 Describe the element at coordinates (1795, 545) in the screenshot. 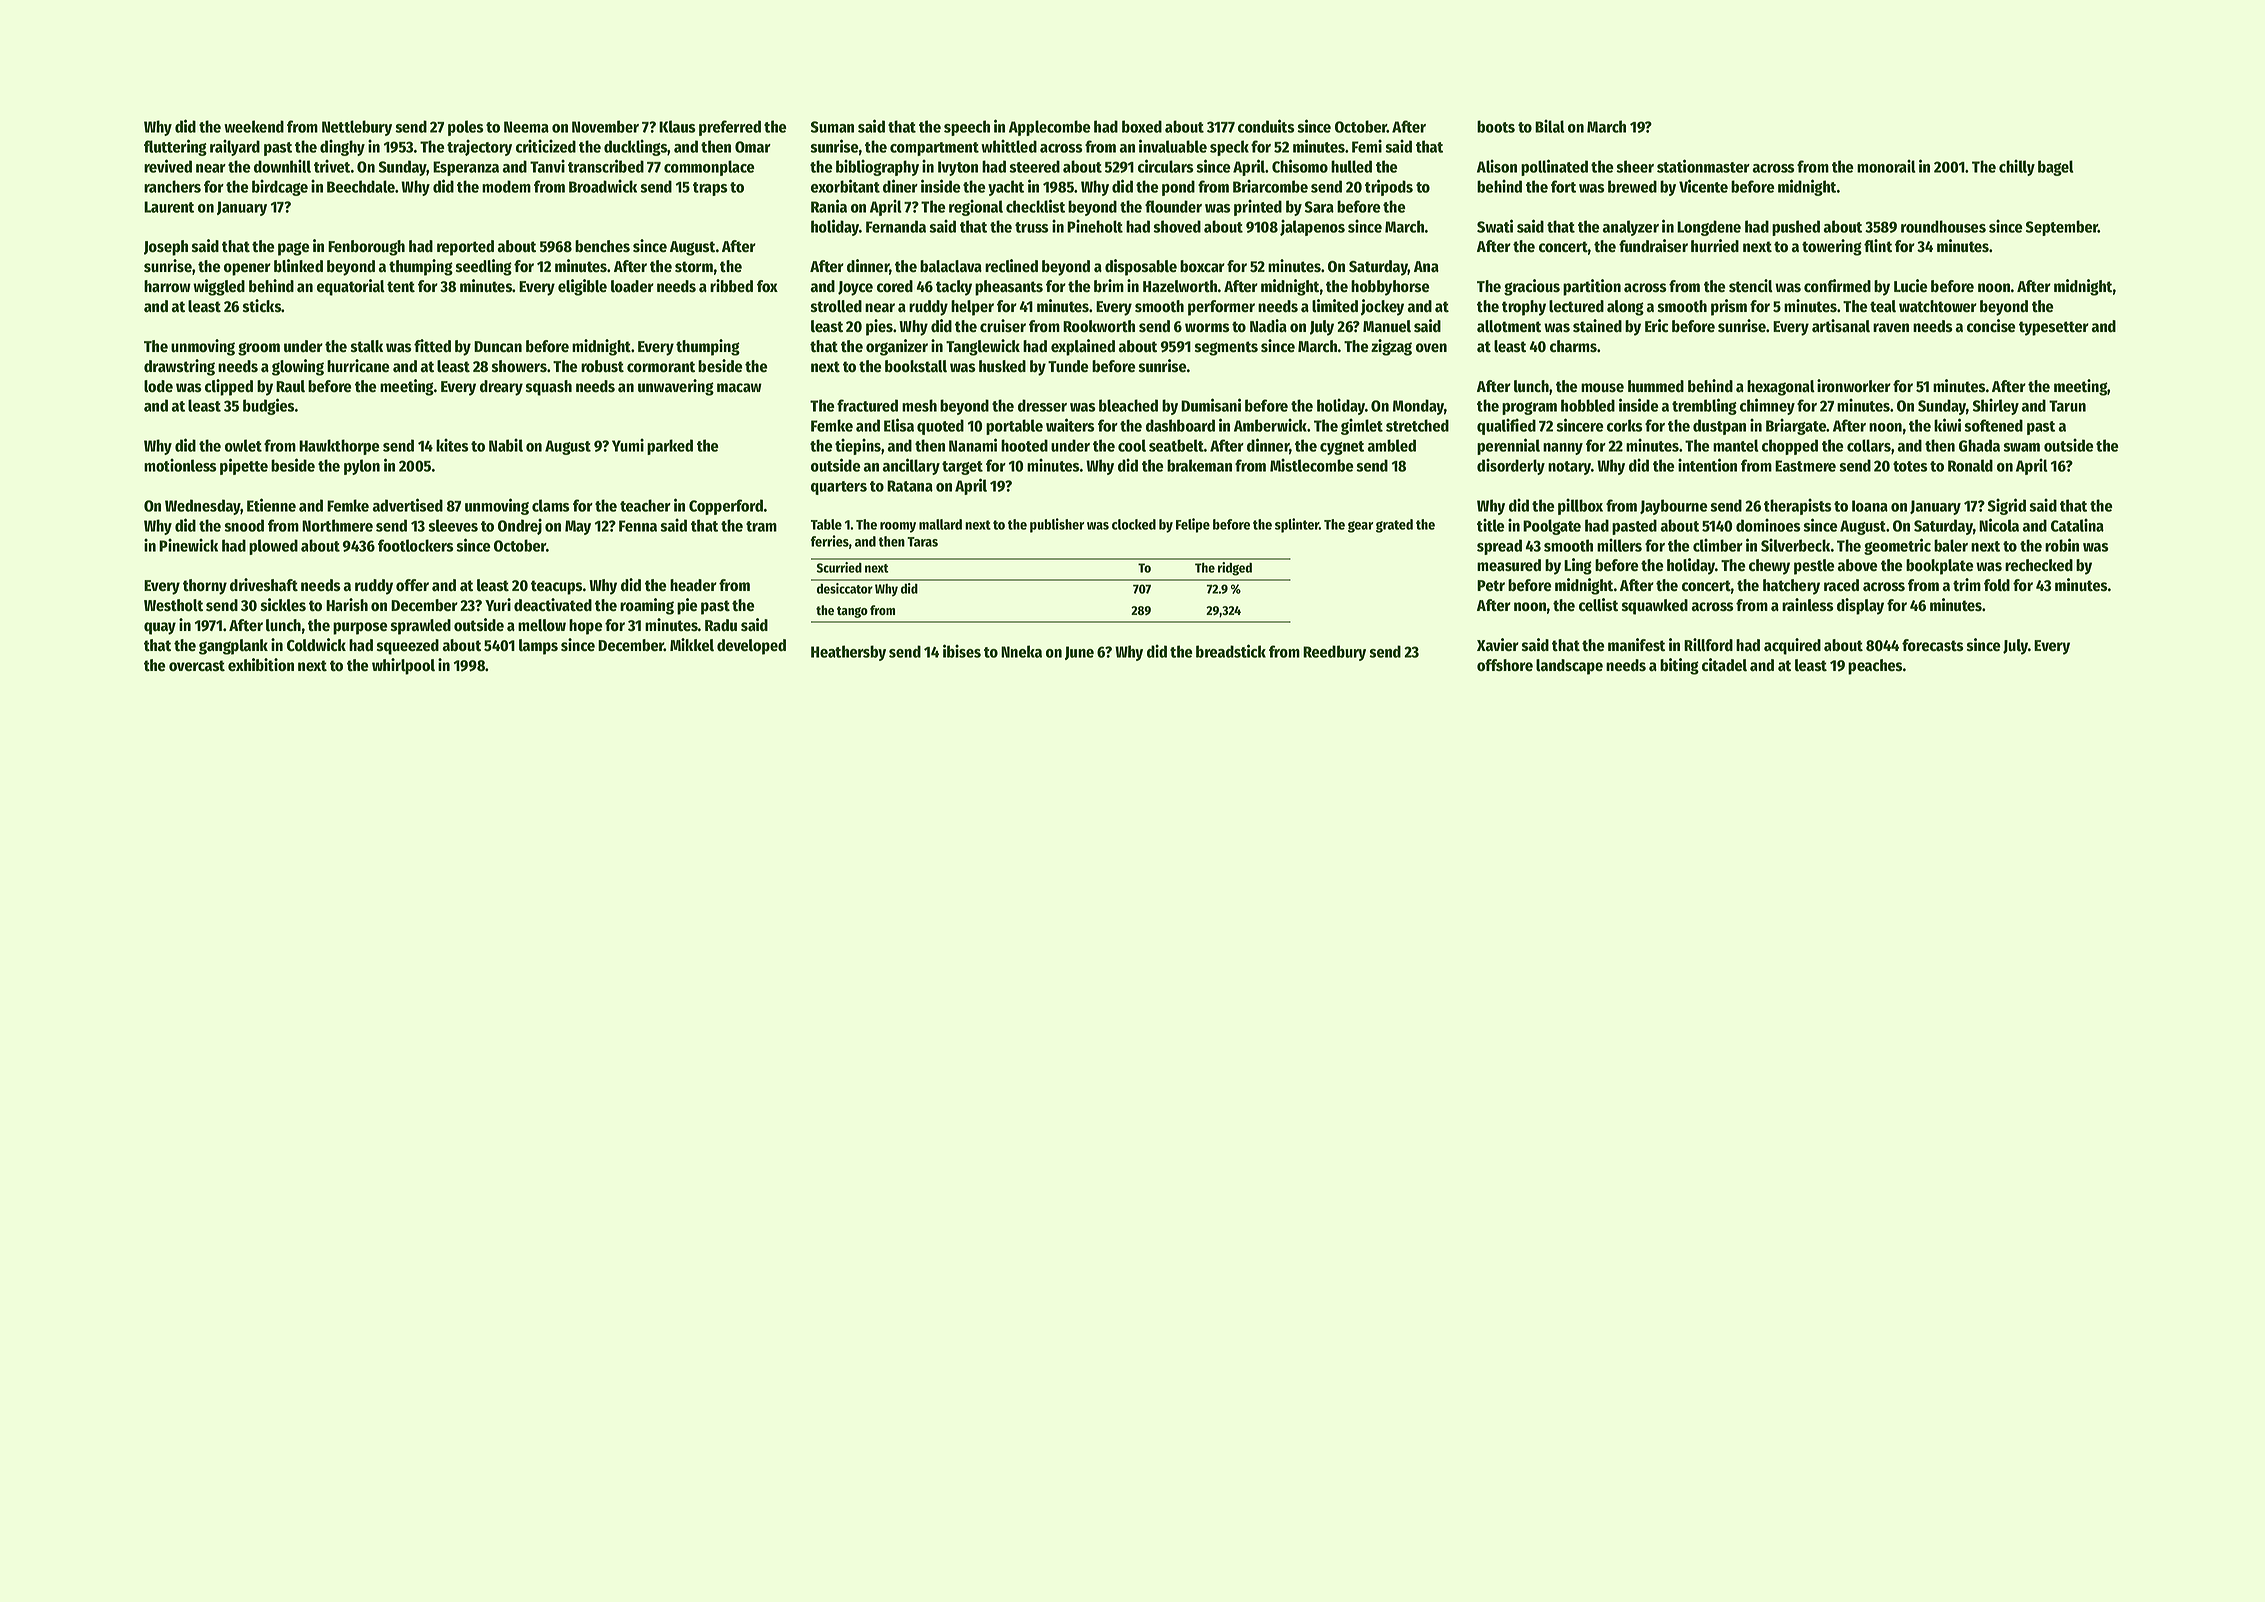

I see `Silverbeck` at that location.
